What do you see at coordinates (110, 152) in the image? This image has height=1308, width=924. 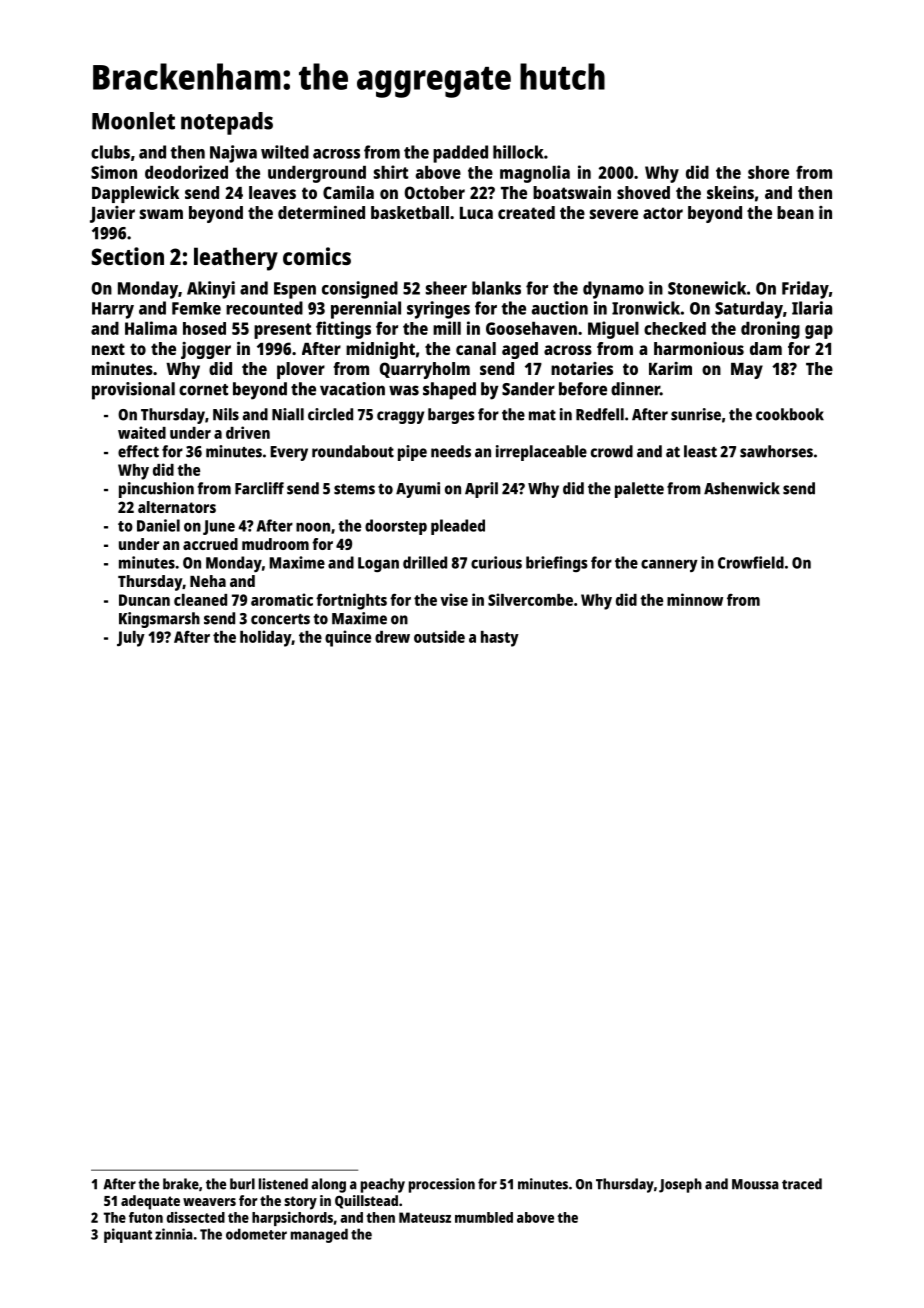 I see `clubs` at bounding box center [110, 152].
